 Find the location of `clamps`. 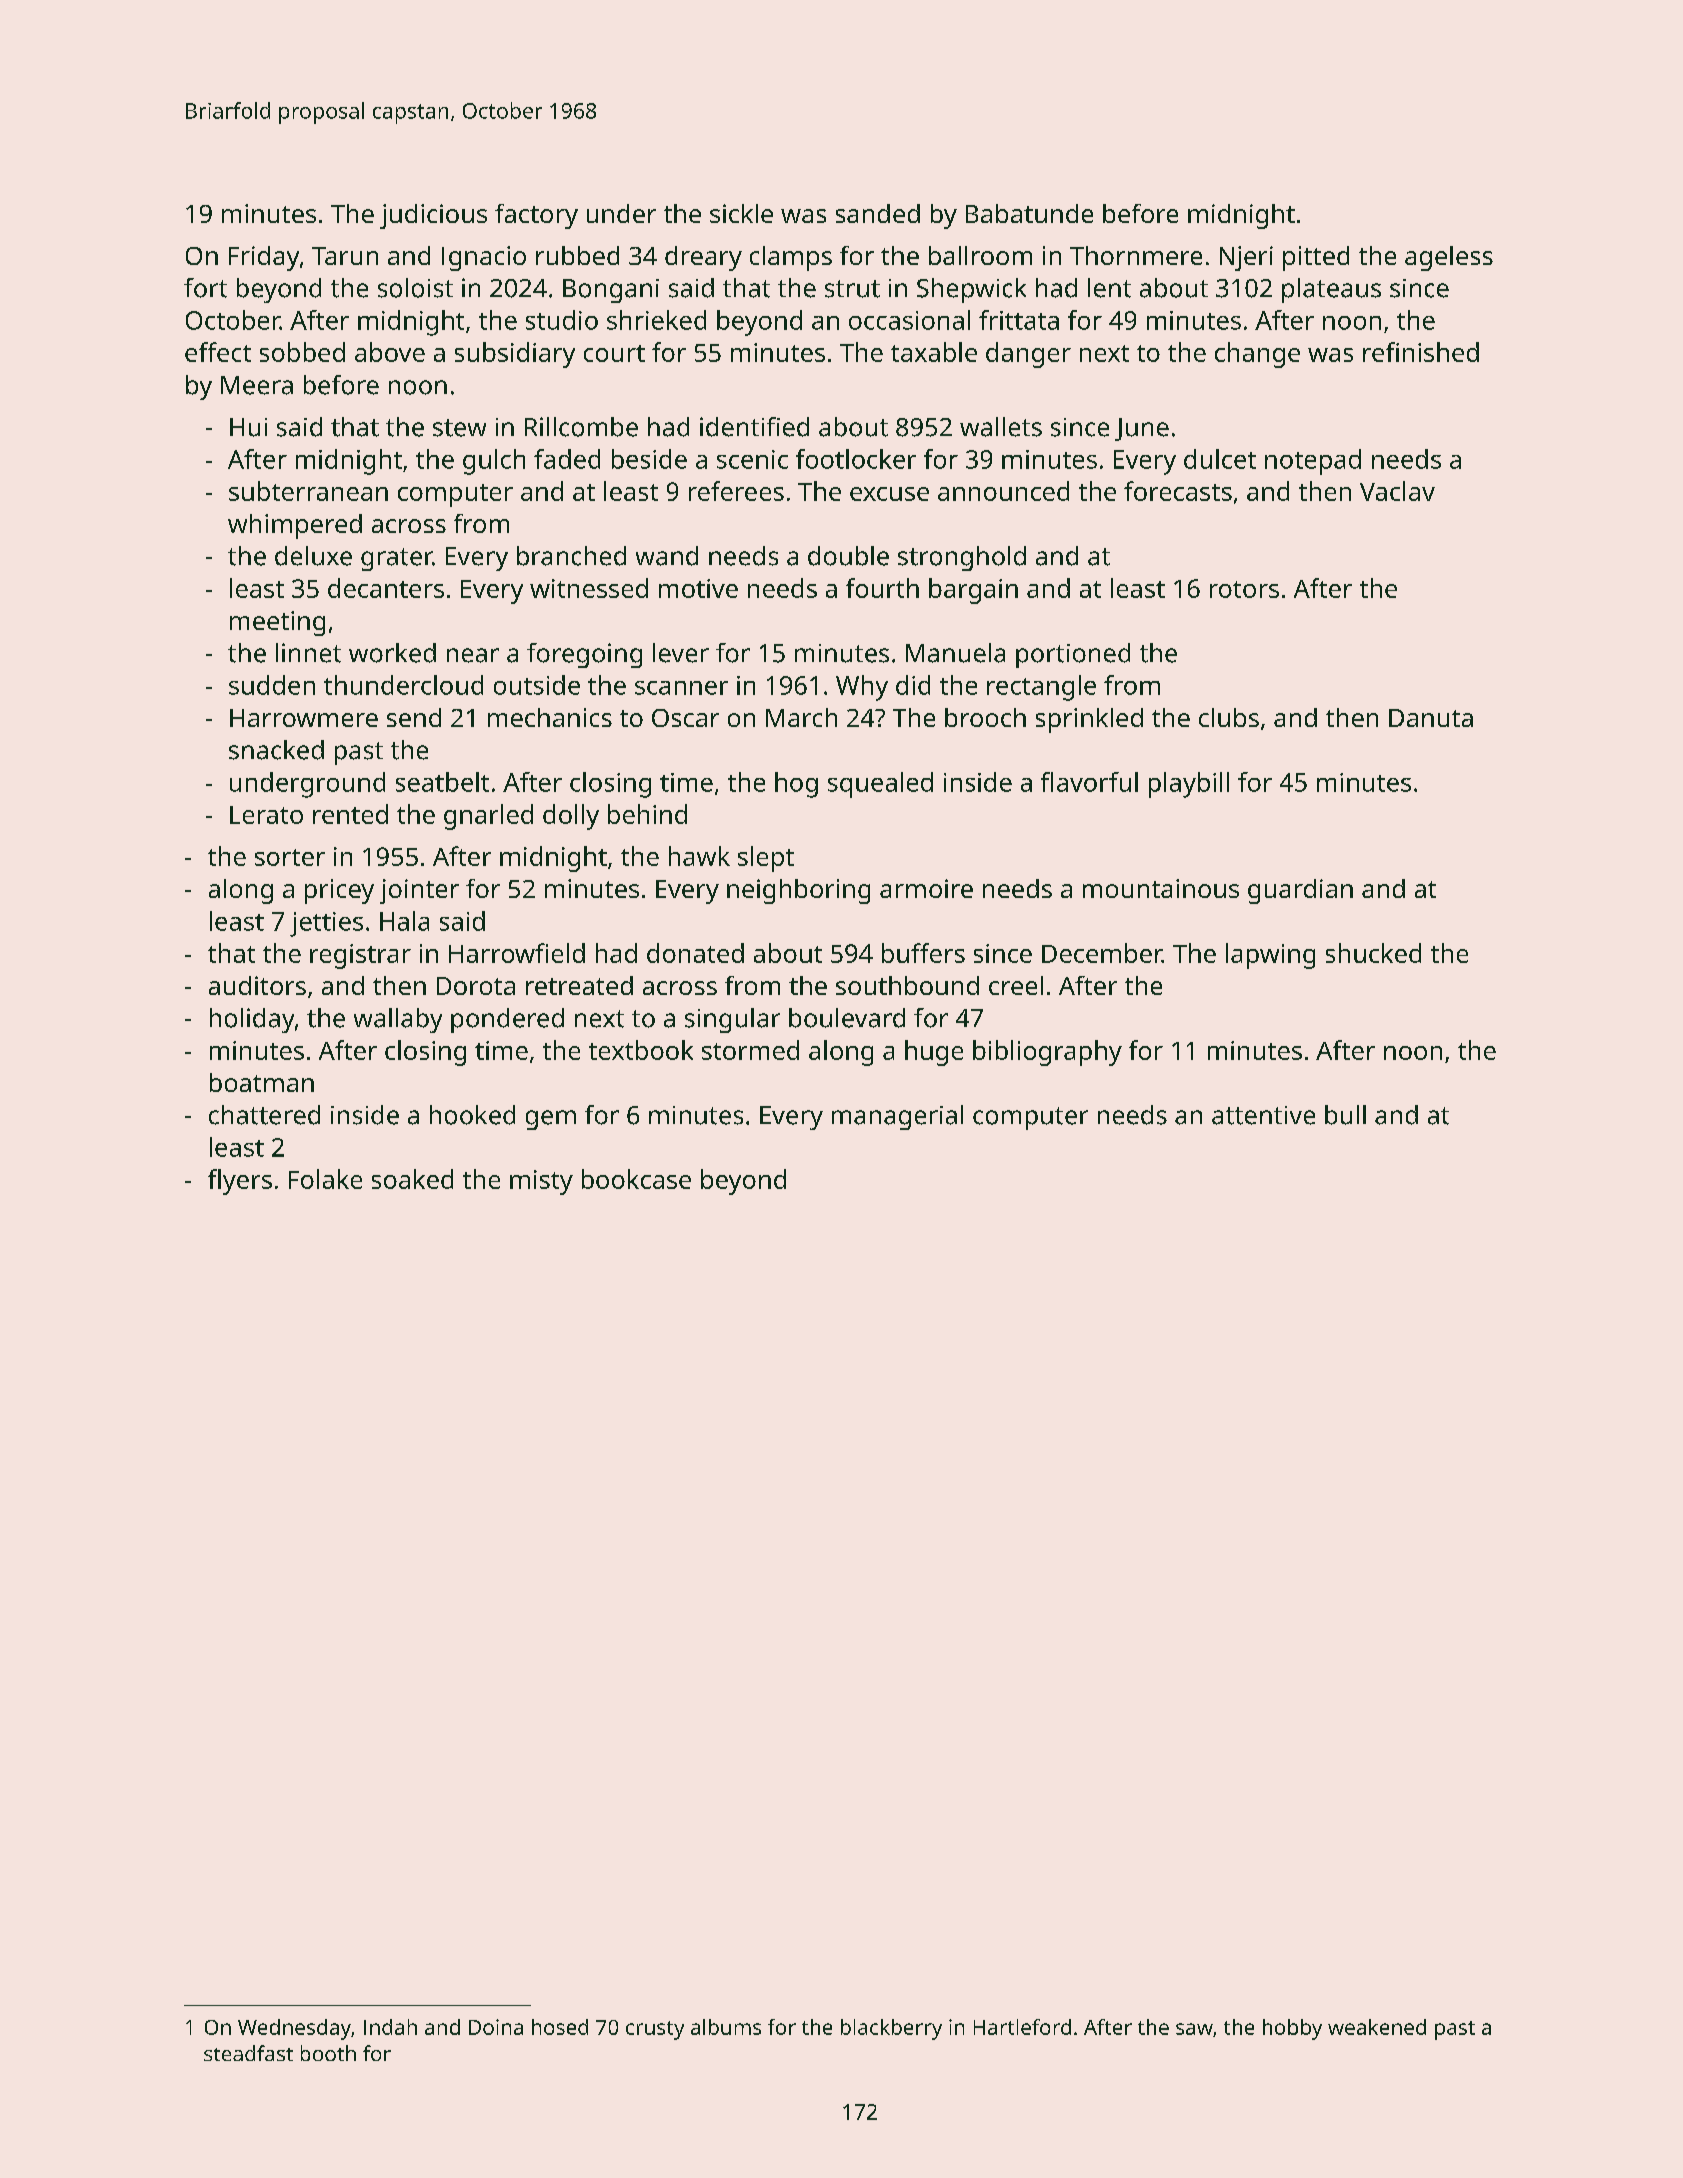

clamps is located at coordinates (791, 258).
